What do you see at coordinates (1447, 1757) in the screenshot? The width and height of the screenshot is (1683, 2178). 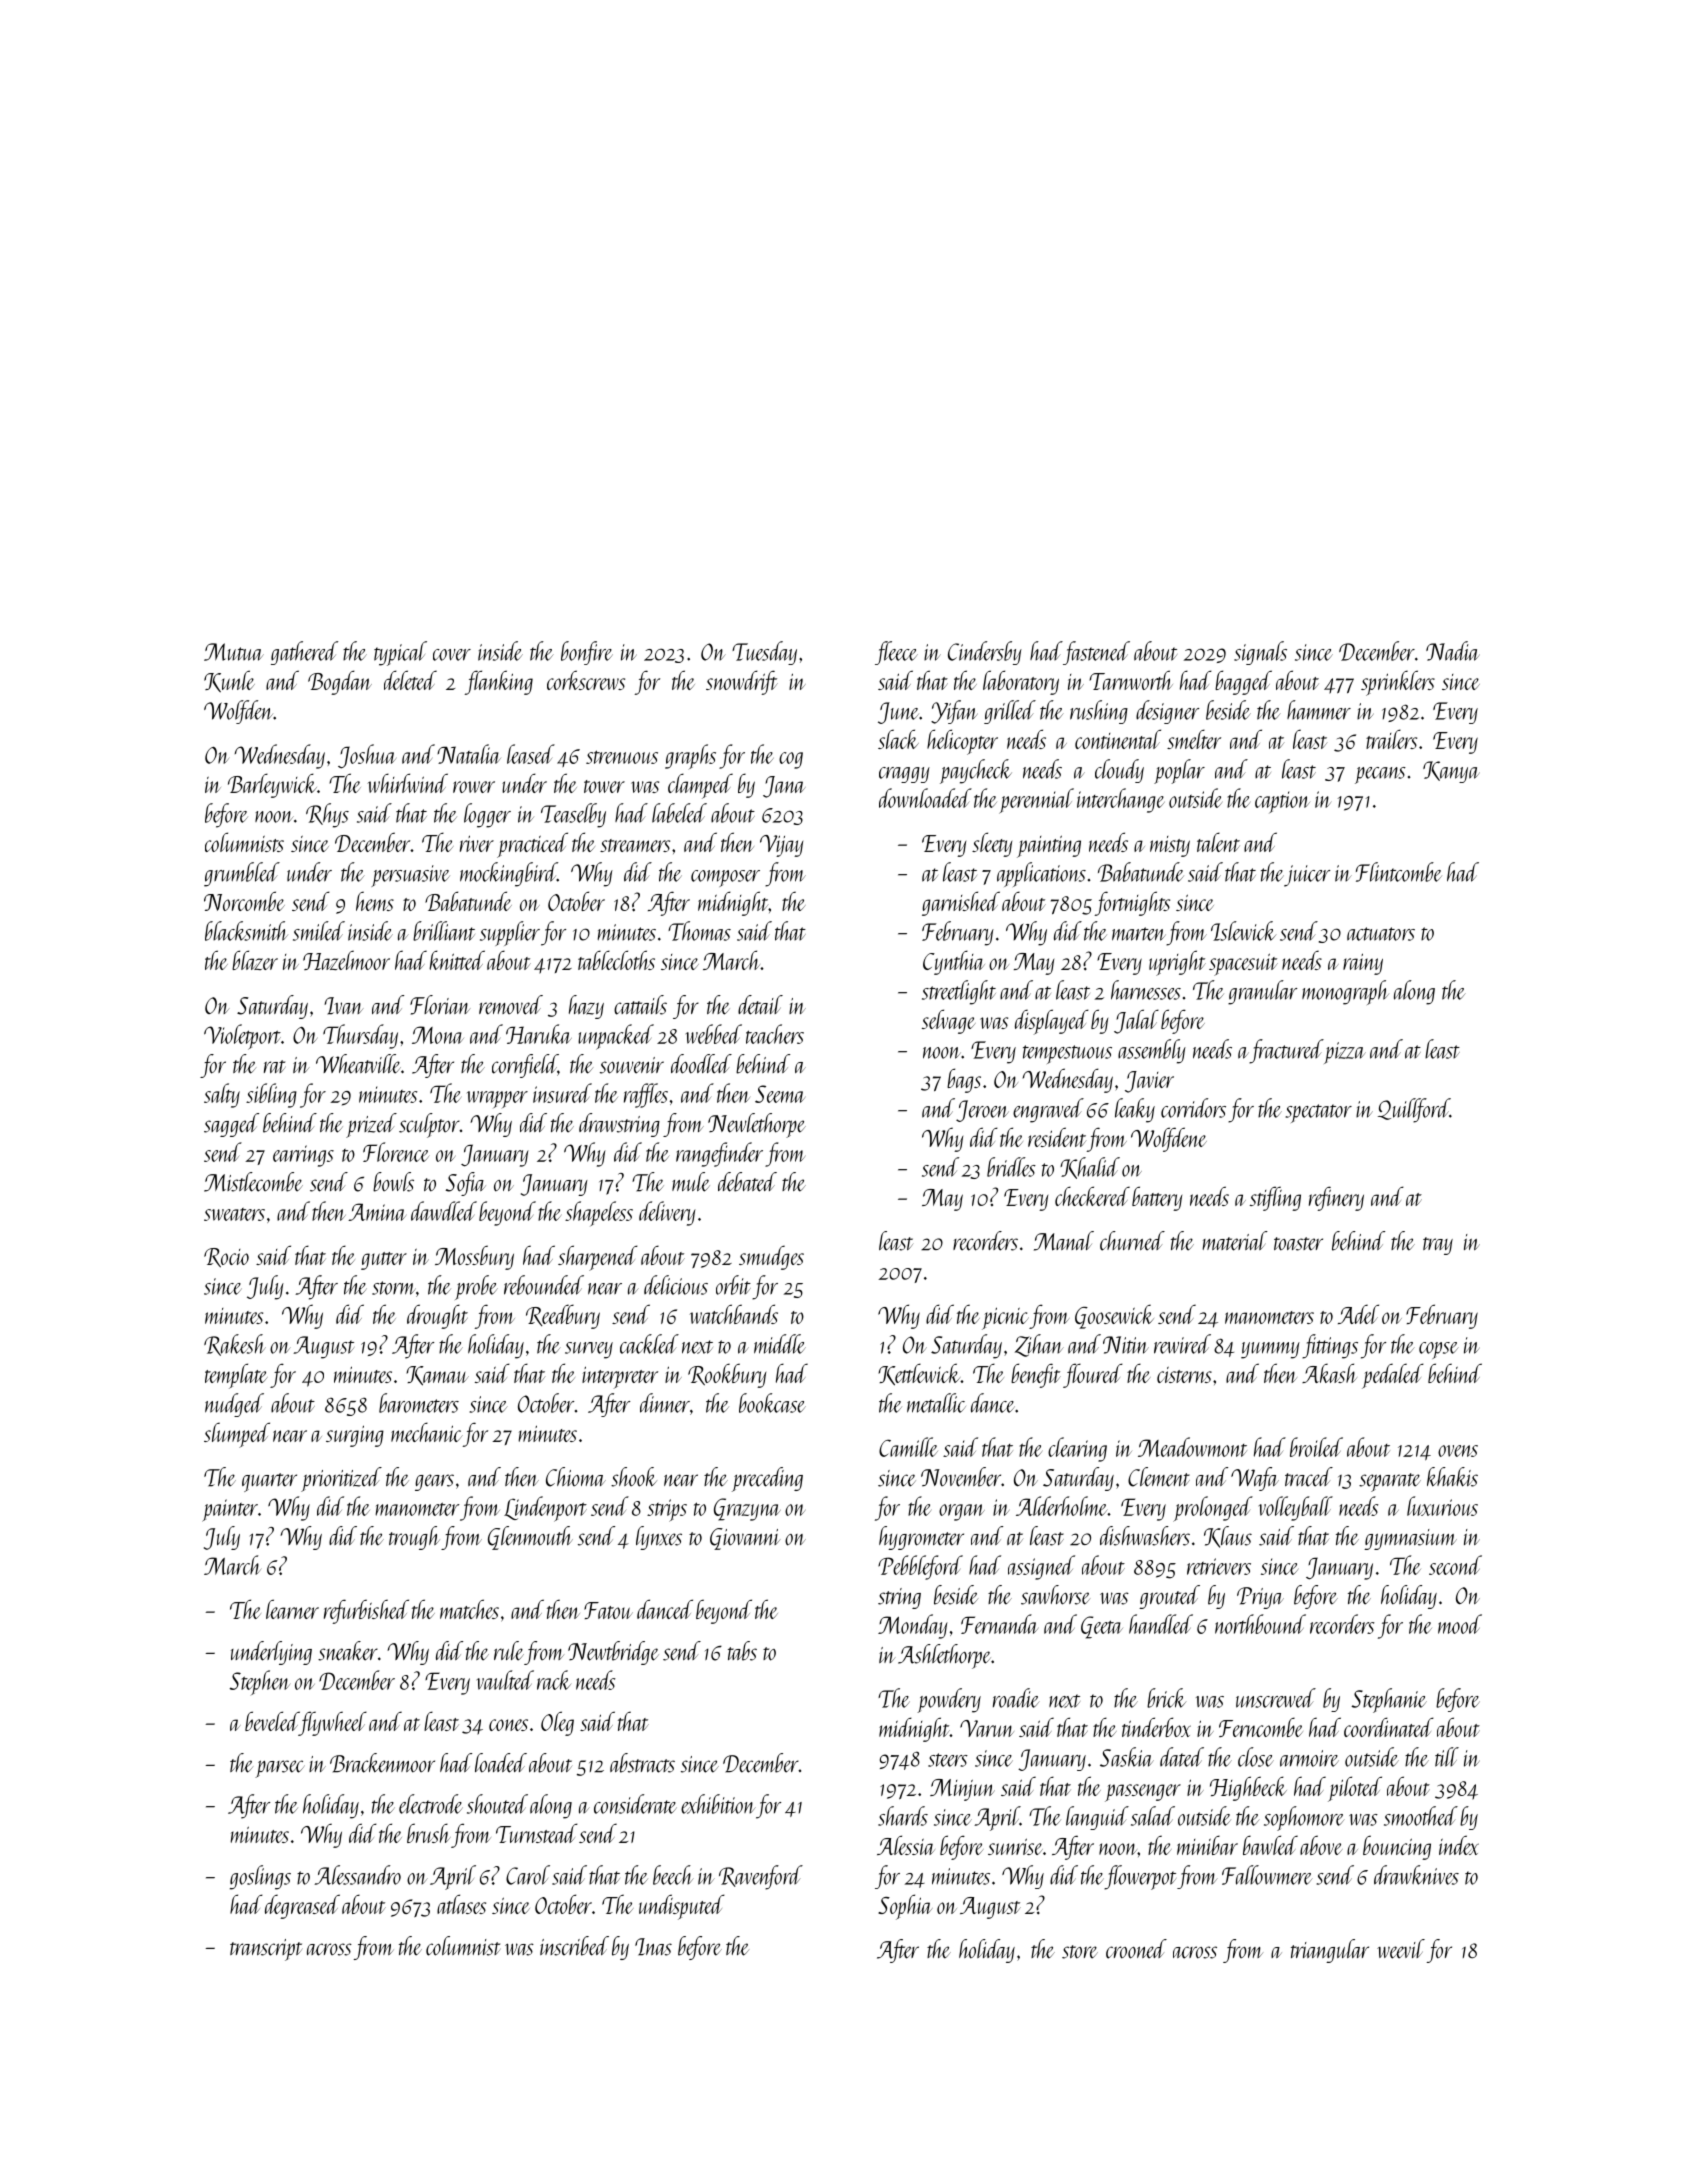 I see `till` at bounding box center [1447, 1757].
